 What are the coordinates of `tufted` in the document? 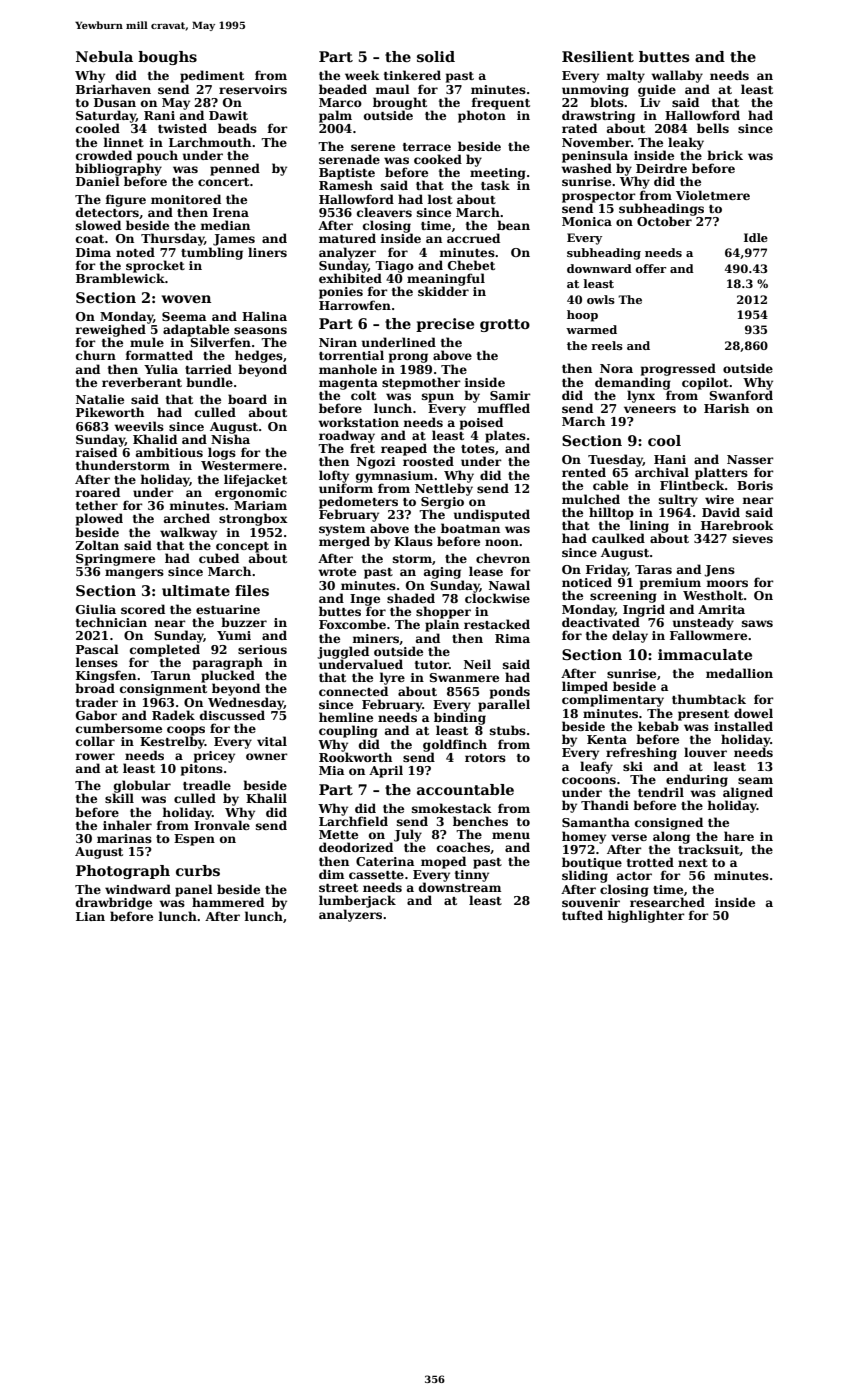 It's located at (582, 915).
